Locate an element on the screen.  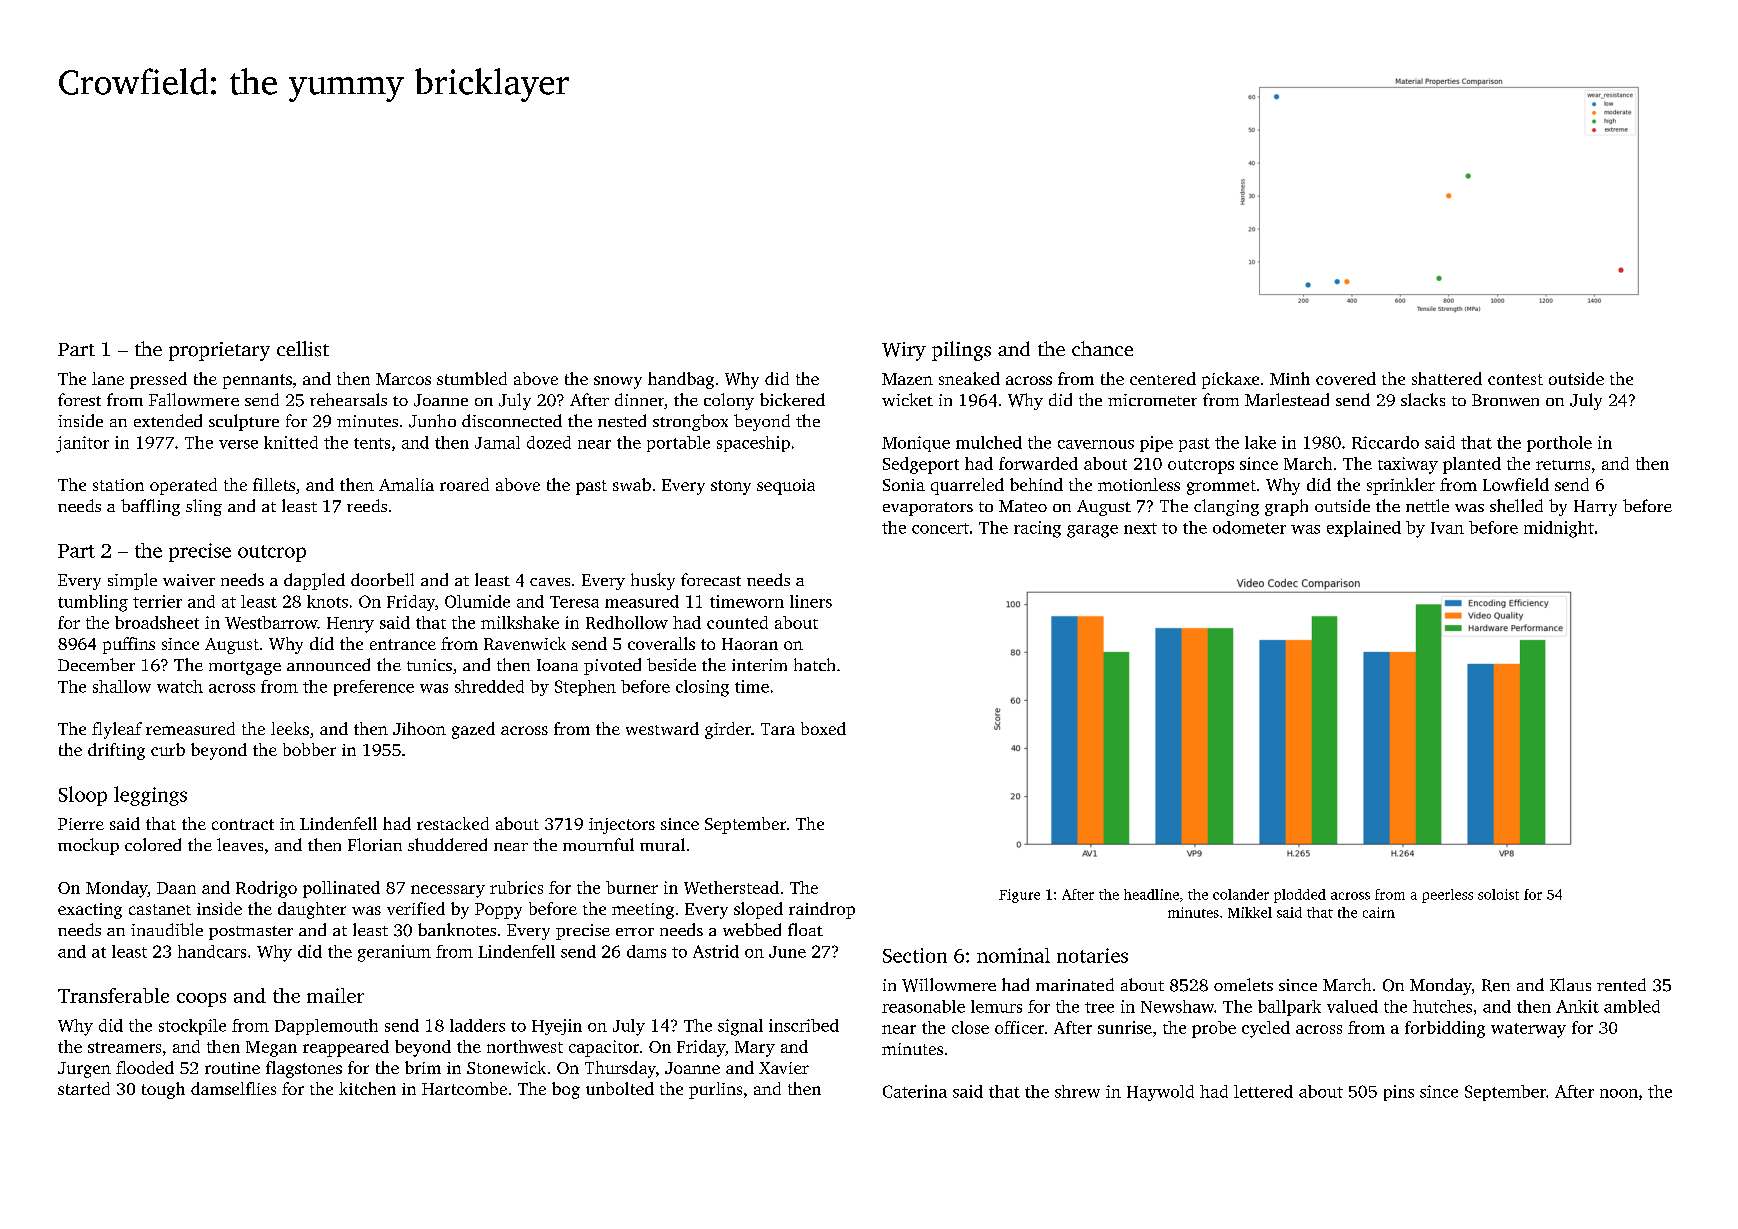
strongbox is located at coordinates (690, 422).
